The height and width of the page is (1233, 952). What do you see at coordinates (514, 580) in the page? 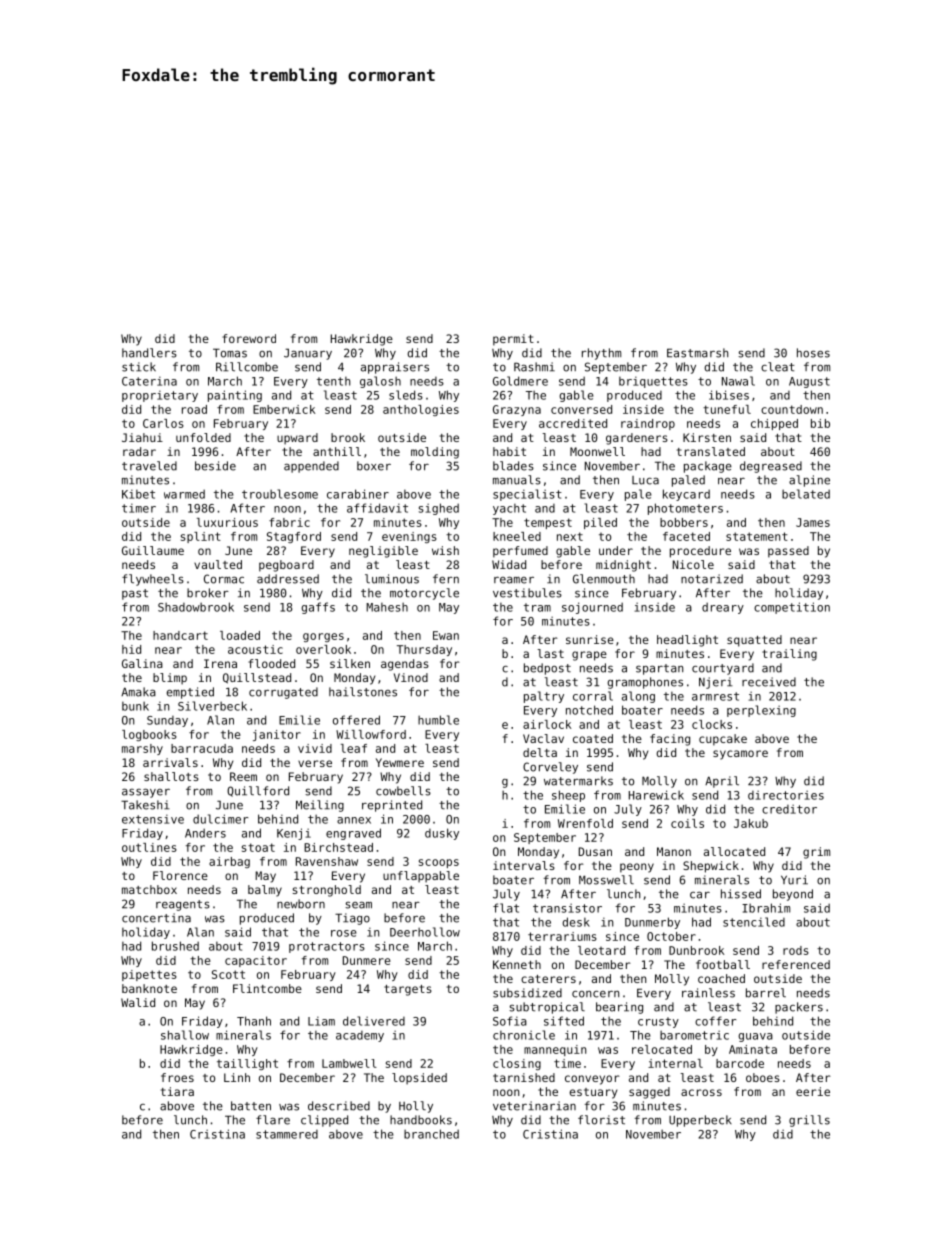
I see `reamer` at bounding box center [514, 580].
